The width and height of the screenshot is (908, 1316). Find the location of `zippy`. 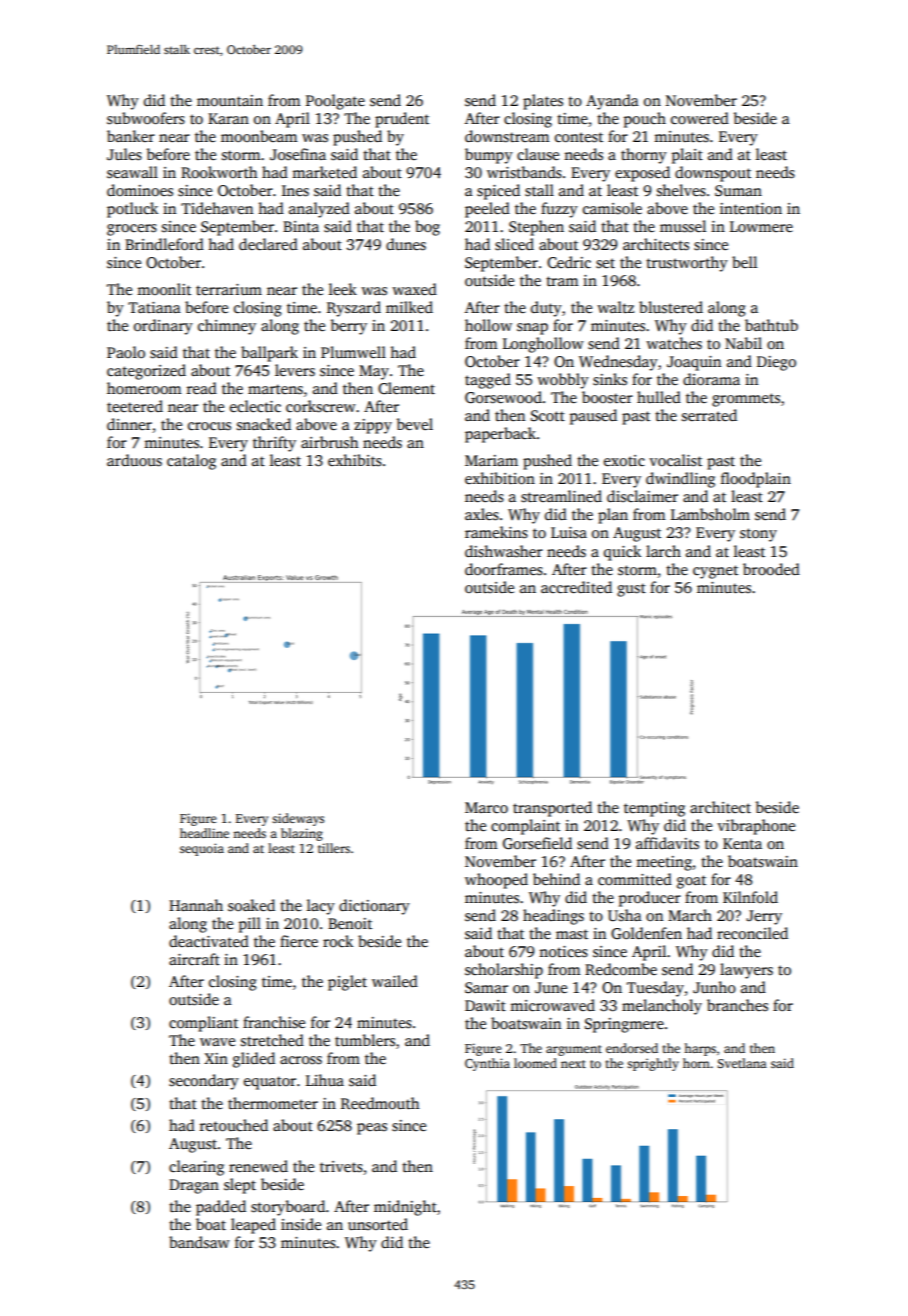

zippy is located at coordinates (373, 426).
